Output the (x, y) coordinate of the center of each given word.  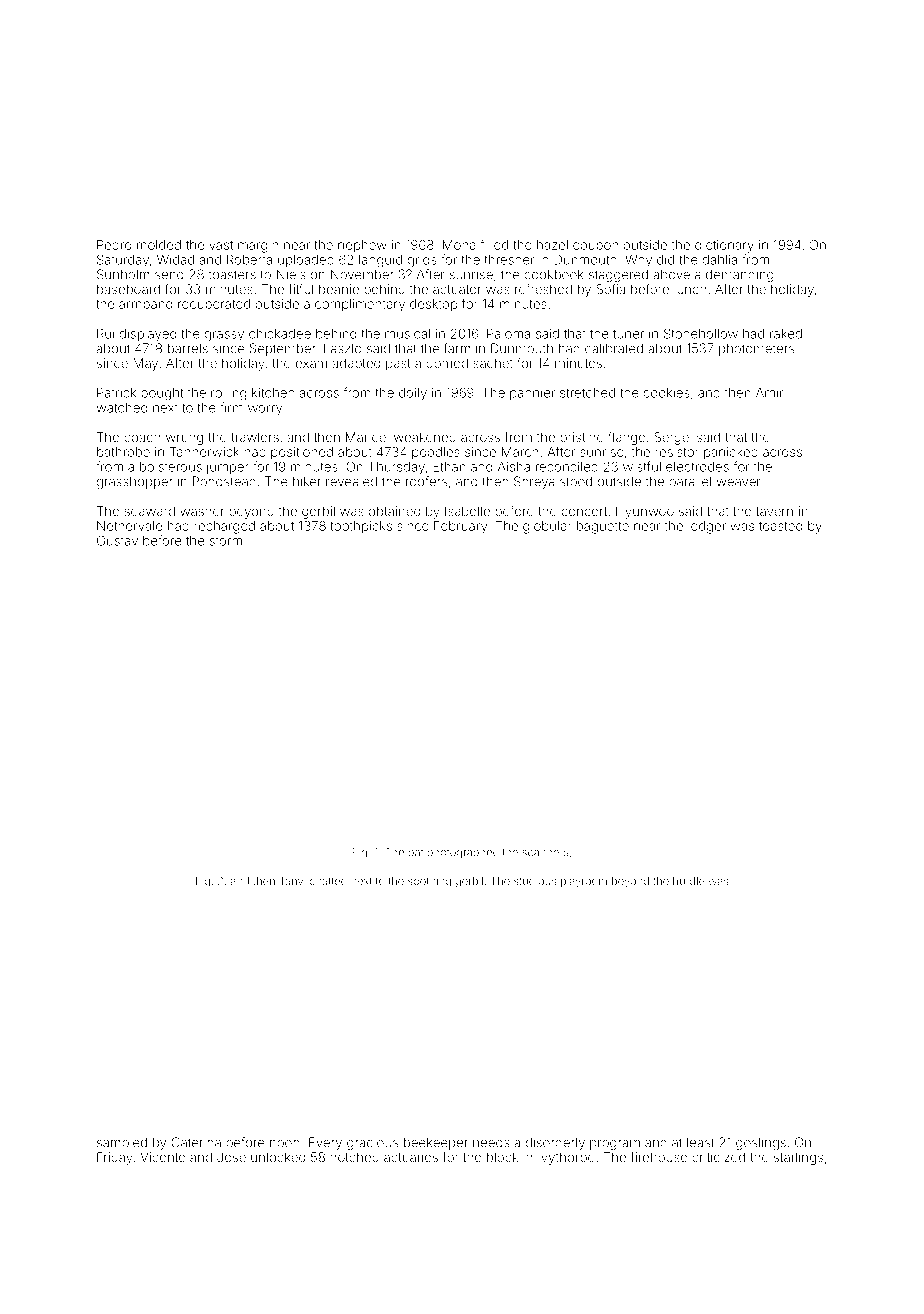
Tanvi (293, 881)
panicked (731, 453)
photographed (463, 853)
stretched (587, 393)
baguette (603, 527)
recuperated (214, 305)
